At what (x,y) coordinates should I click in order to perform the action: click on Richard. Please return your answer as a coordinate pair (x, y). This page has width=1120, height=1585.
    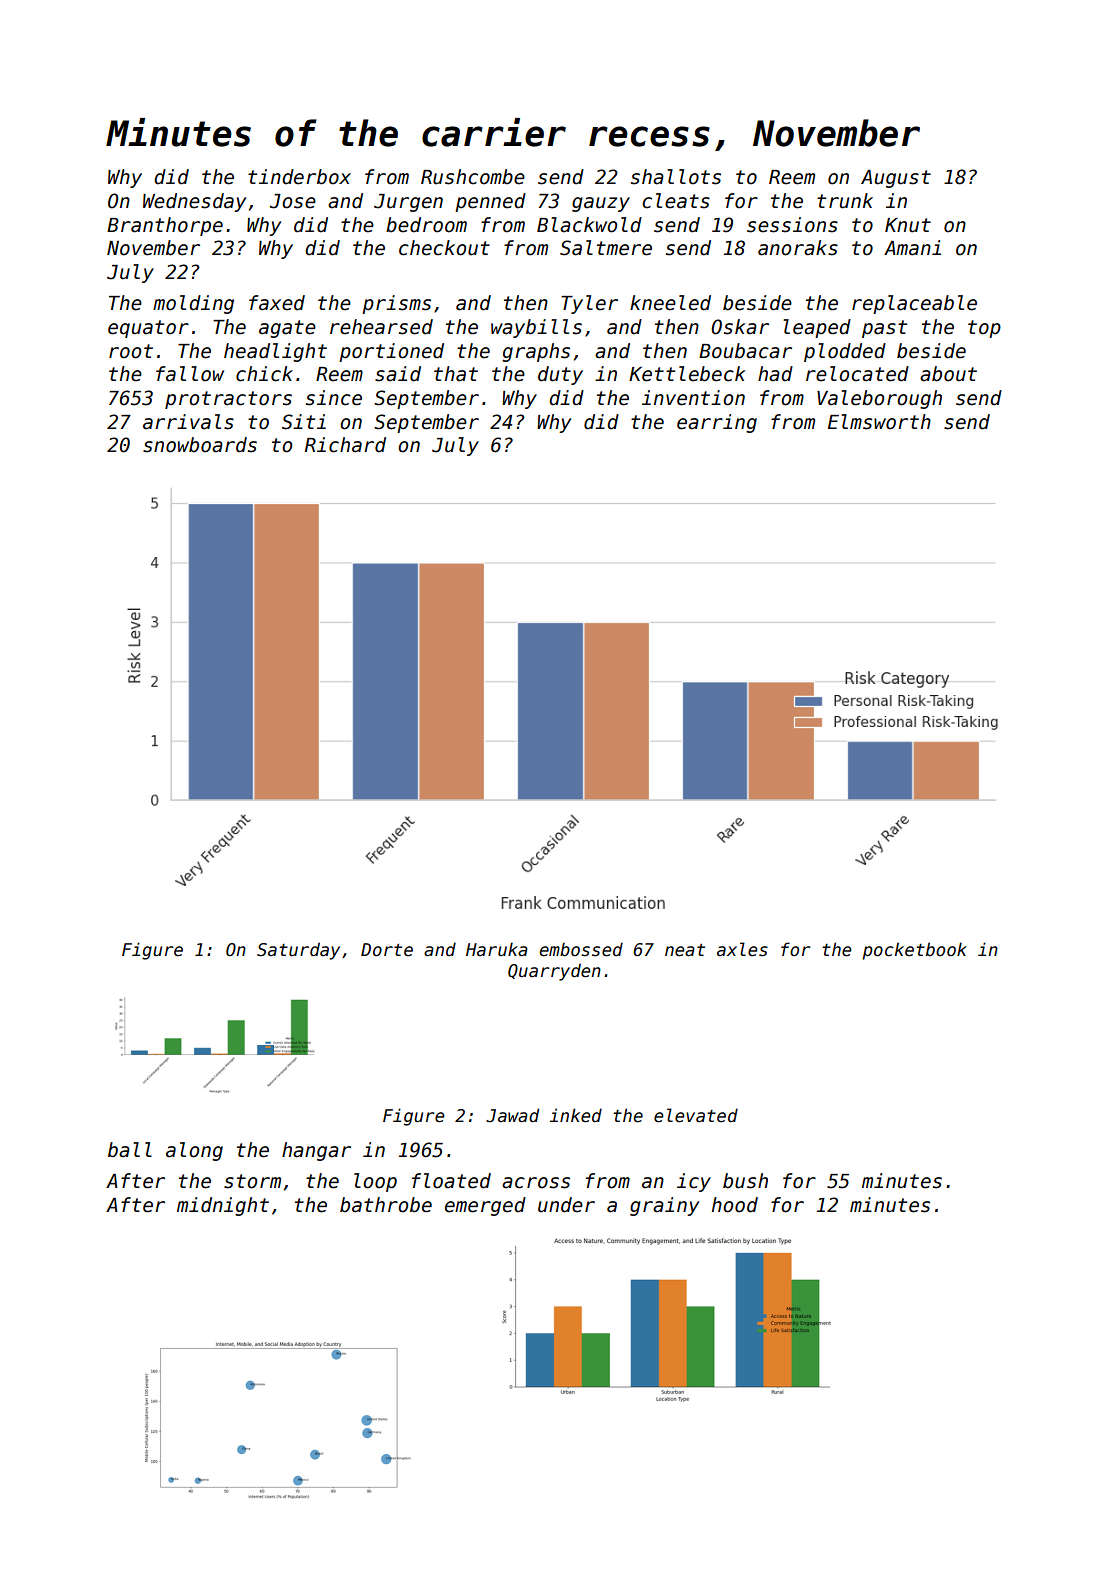
    Looking at the image, I should click on (345, 445).
